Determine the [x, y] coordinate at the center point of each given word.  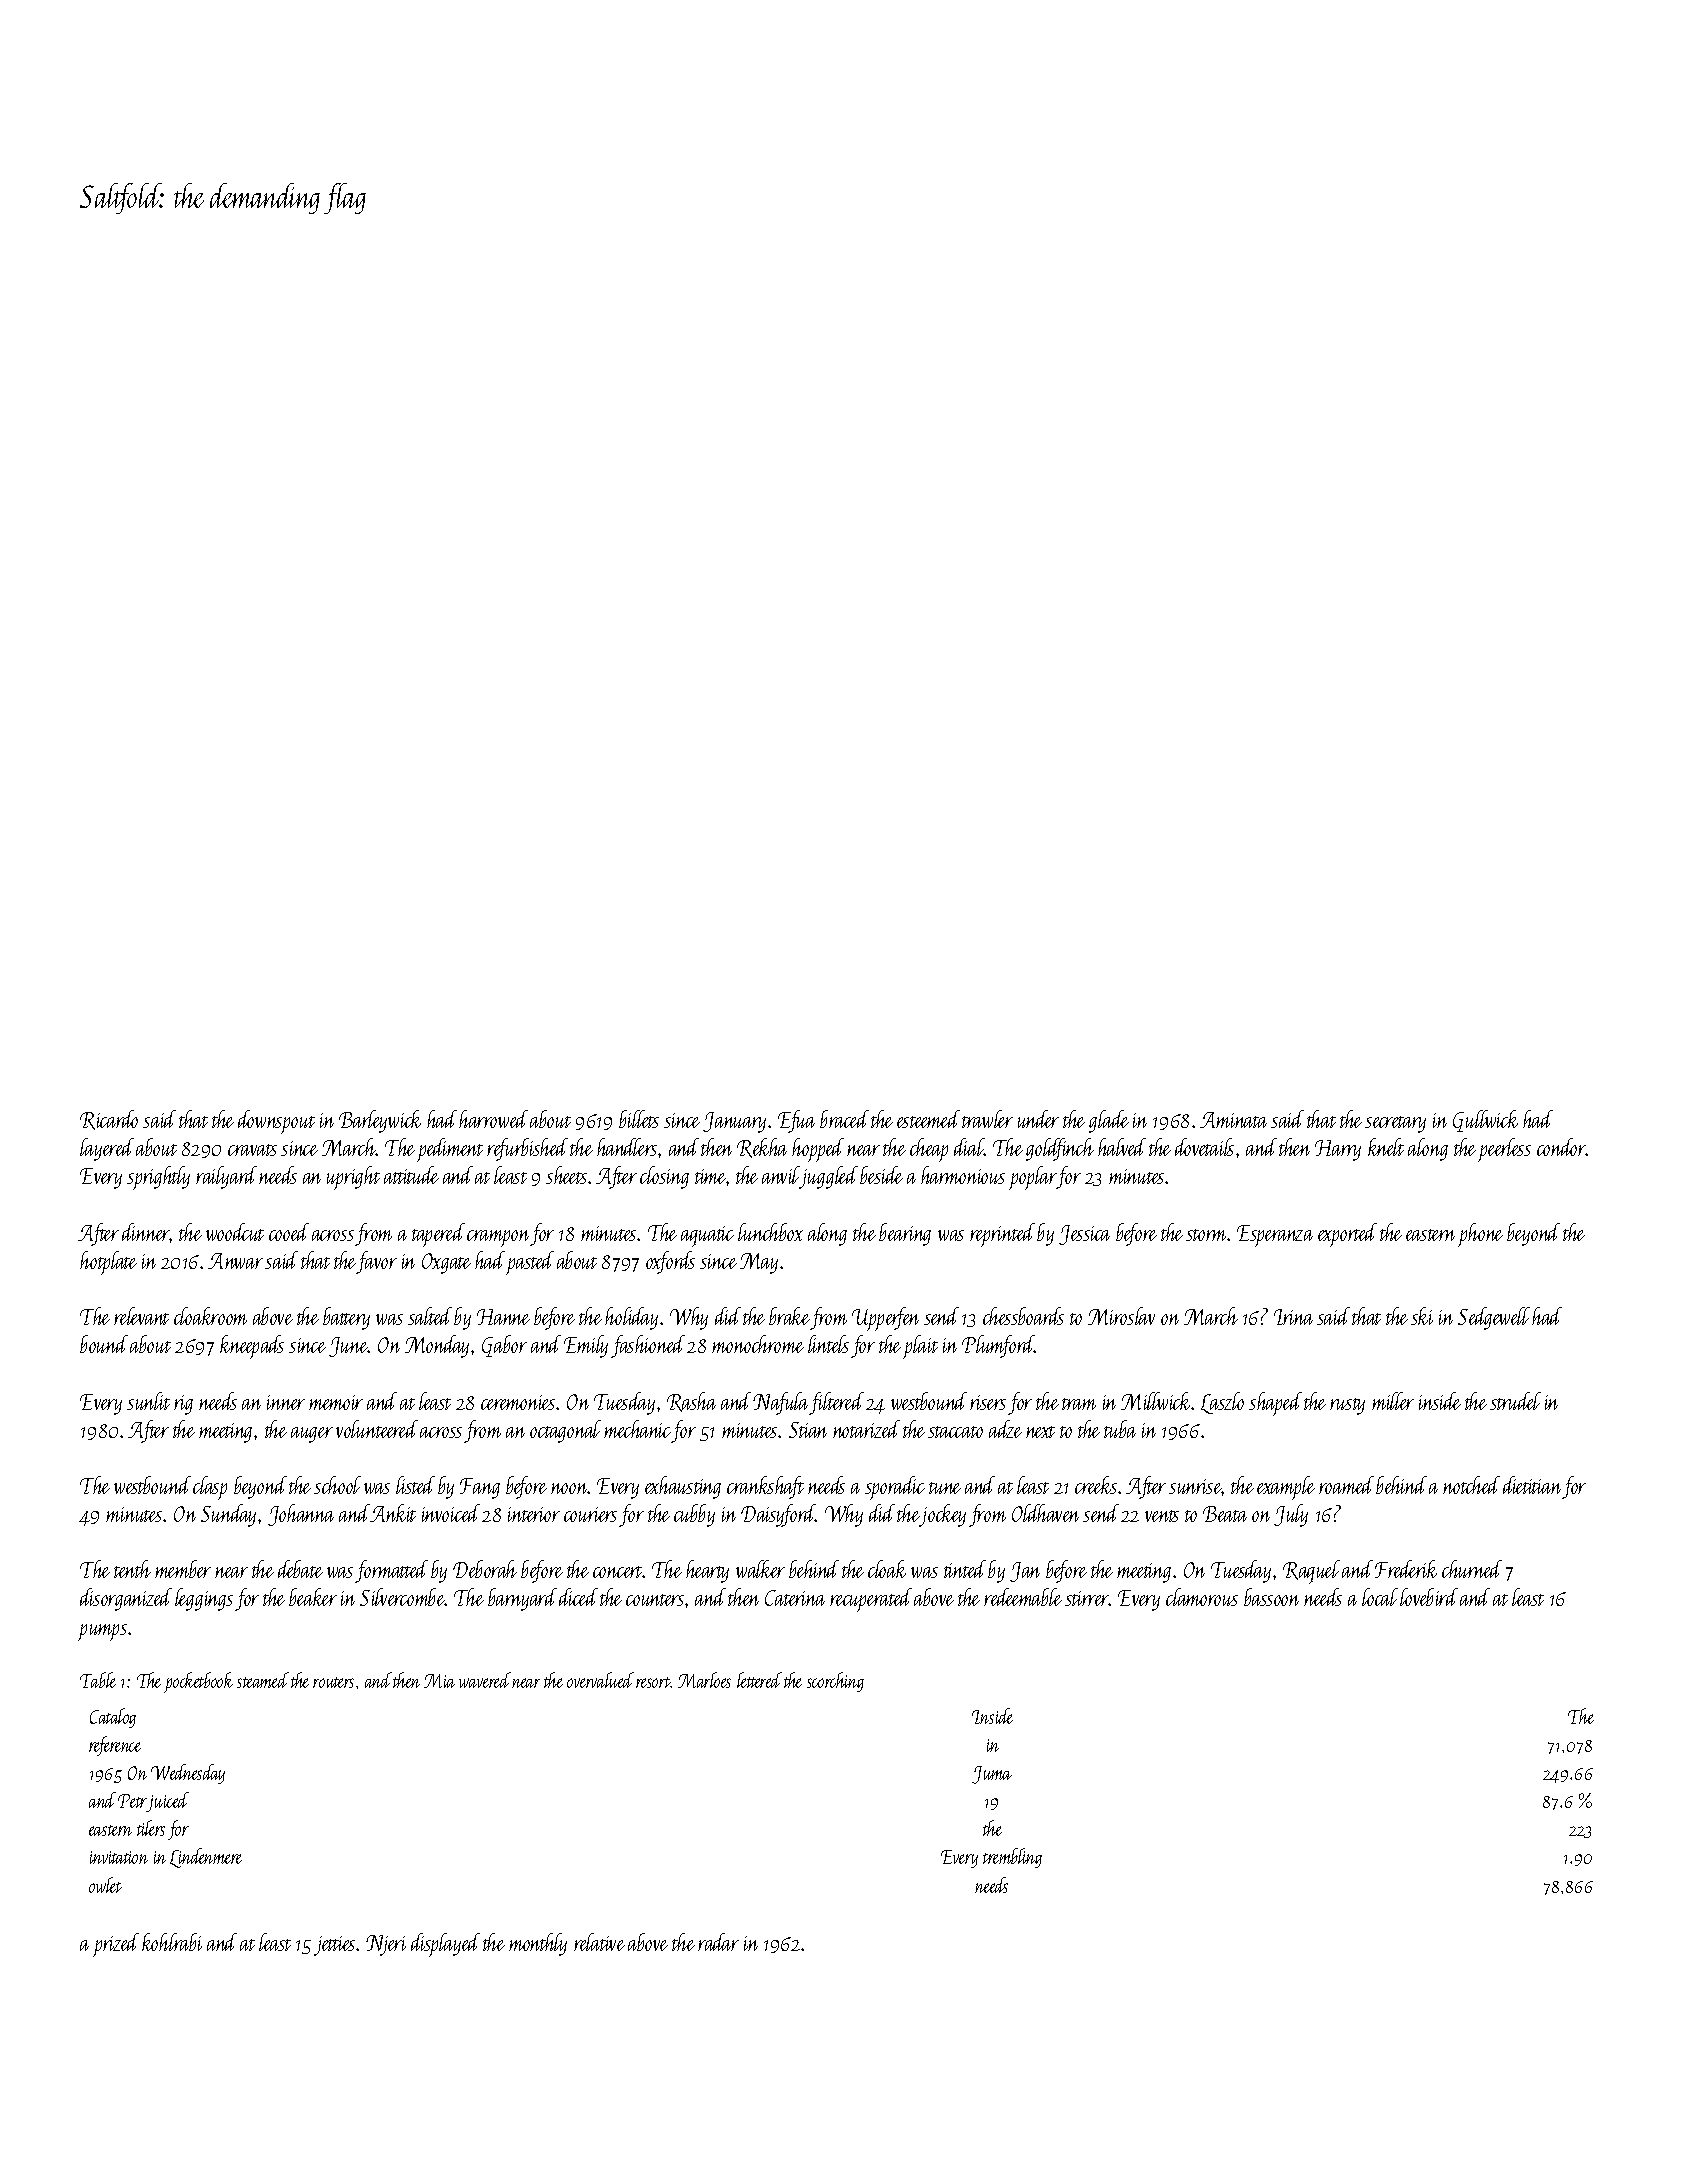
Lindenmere [206, 1858]
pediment [450, 1150]
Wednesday [188, 1774]
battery [346, 1318]
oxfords [670, 1262]
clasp [210, 1488]
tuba [1120, 1429]
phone [1480, 1235]
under [1038, 1119]
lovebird [1429, 1597]
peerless [1504, 1150]
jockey [943, 1515]
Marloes [704, 1680]
